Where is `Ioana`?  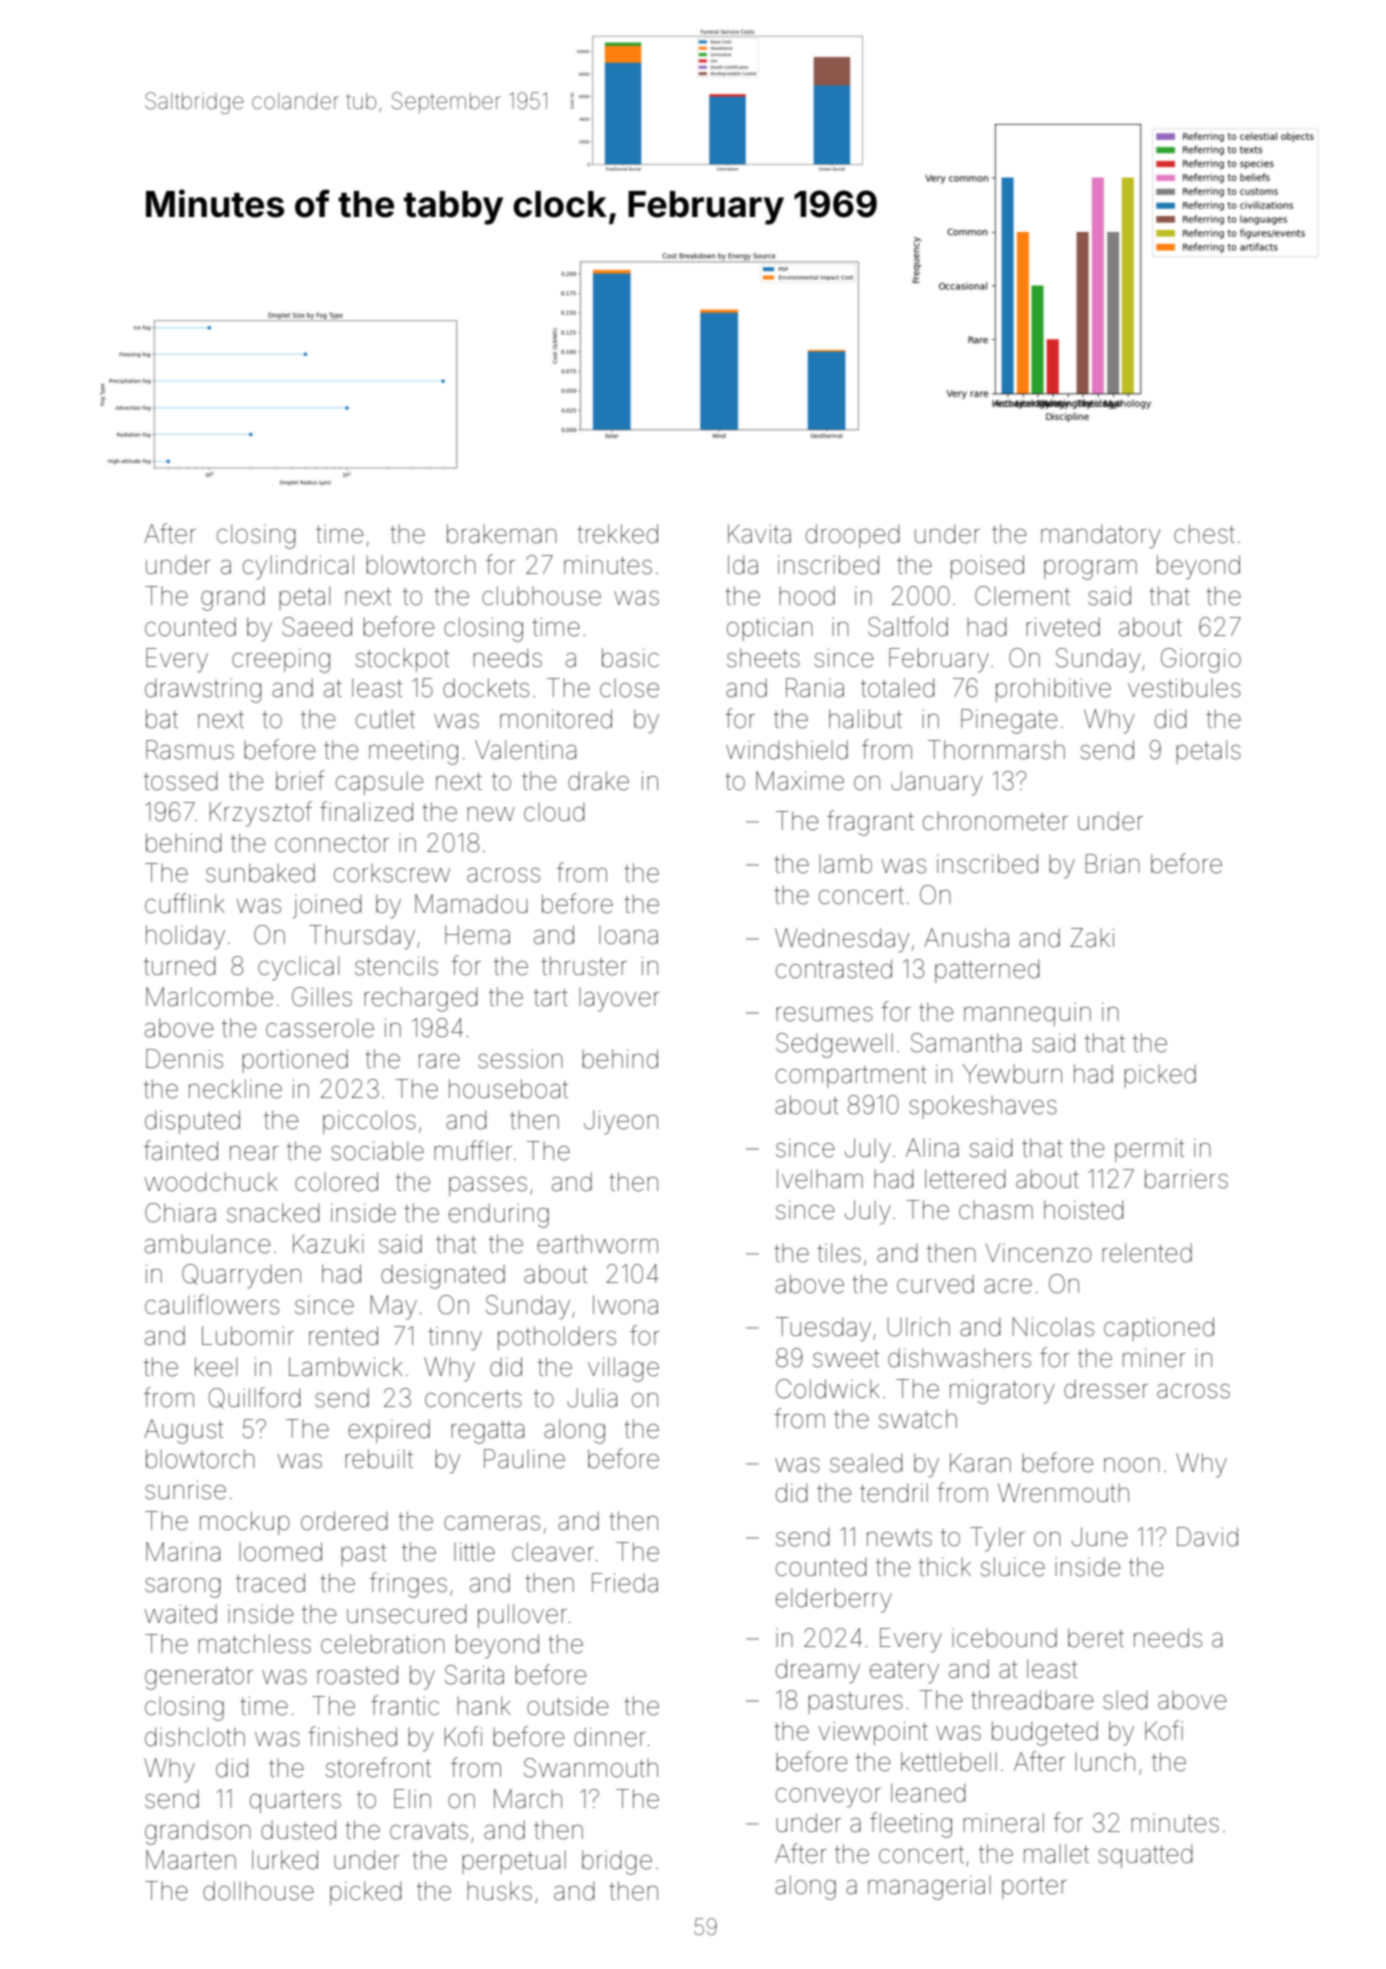
Ioana is located at coordinates (628, 935).
